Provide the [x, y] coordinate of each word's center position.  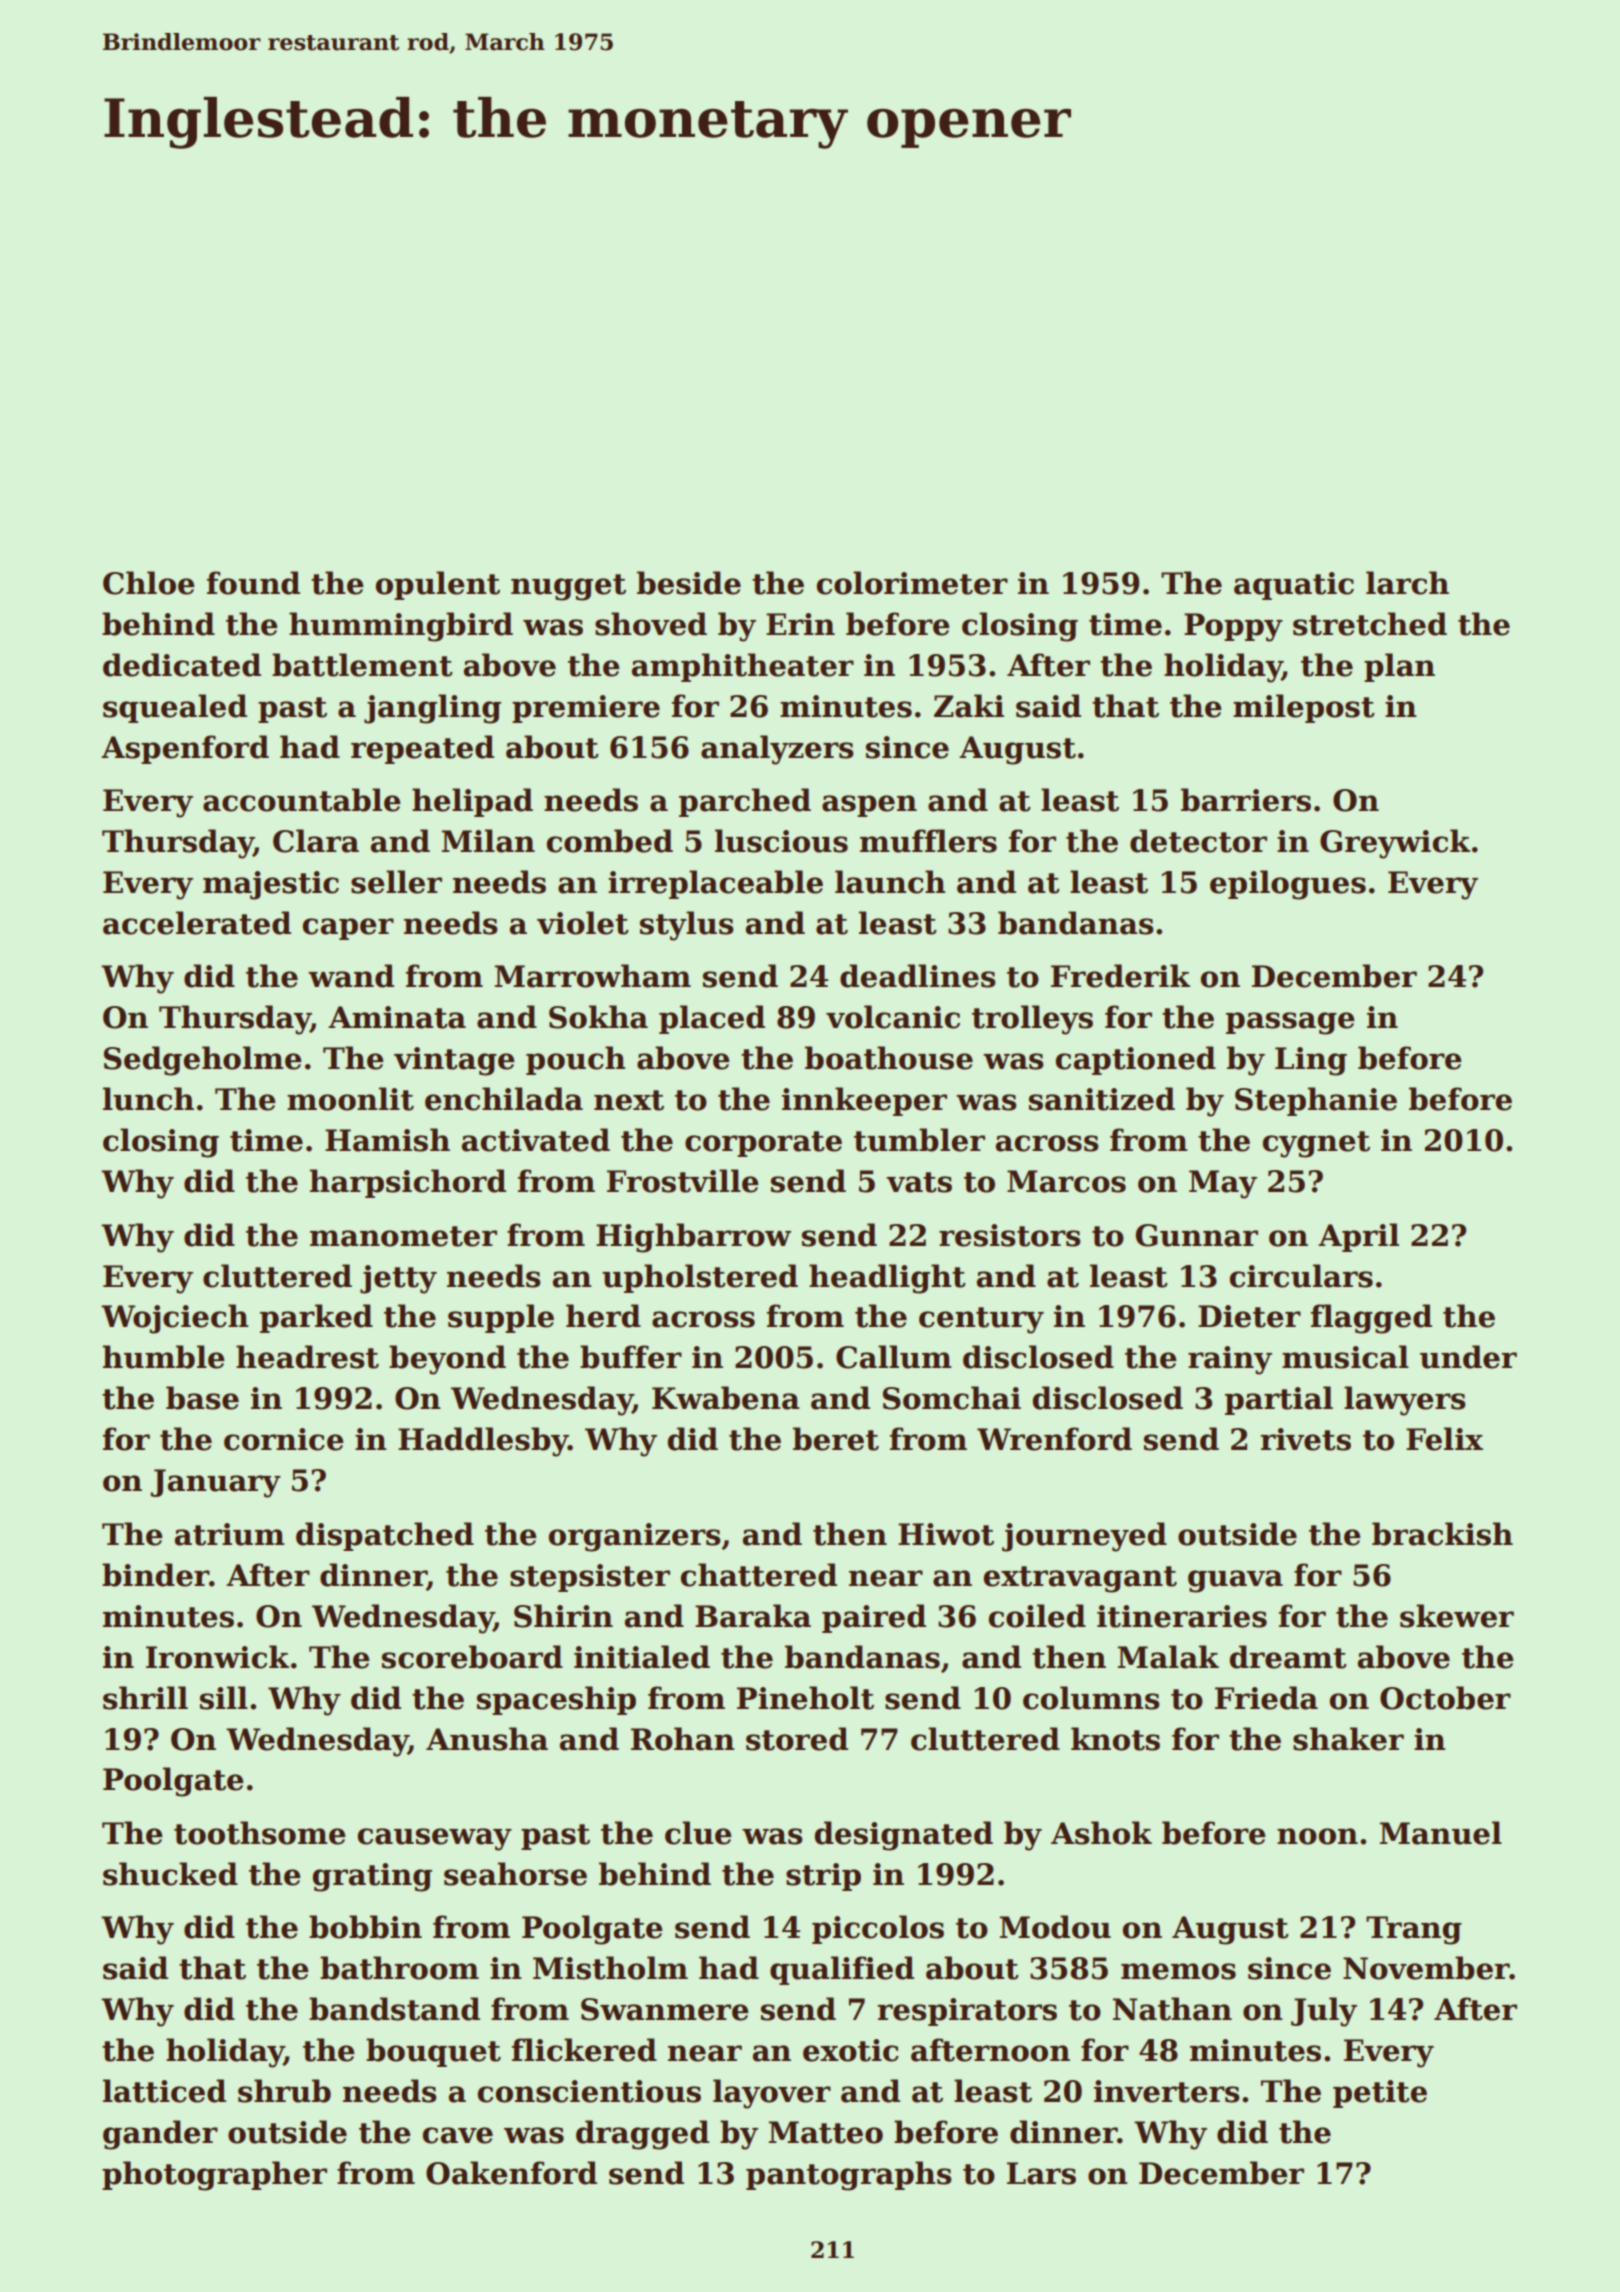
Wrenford [1054, 1439]
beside [689, 583]
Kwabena [726, 1398]
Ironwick [217, 1657]
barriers [1246, 800]
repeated [422, 749]
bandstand [394, 2009]
